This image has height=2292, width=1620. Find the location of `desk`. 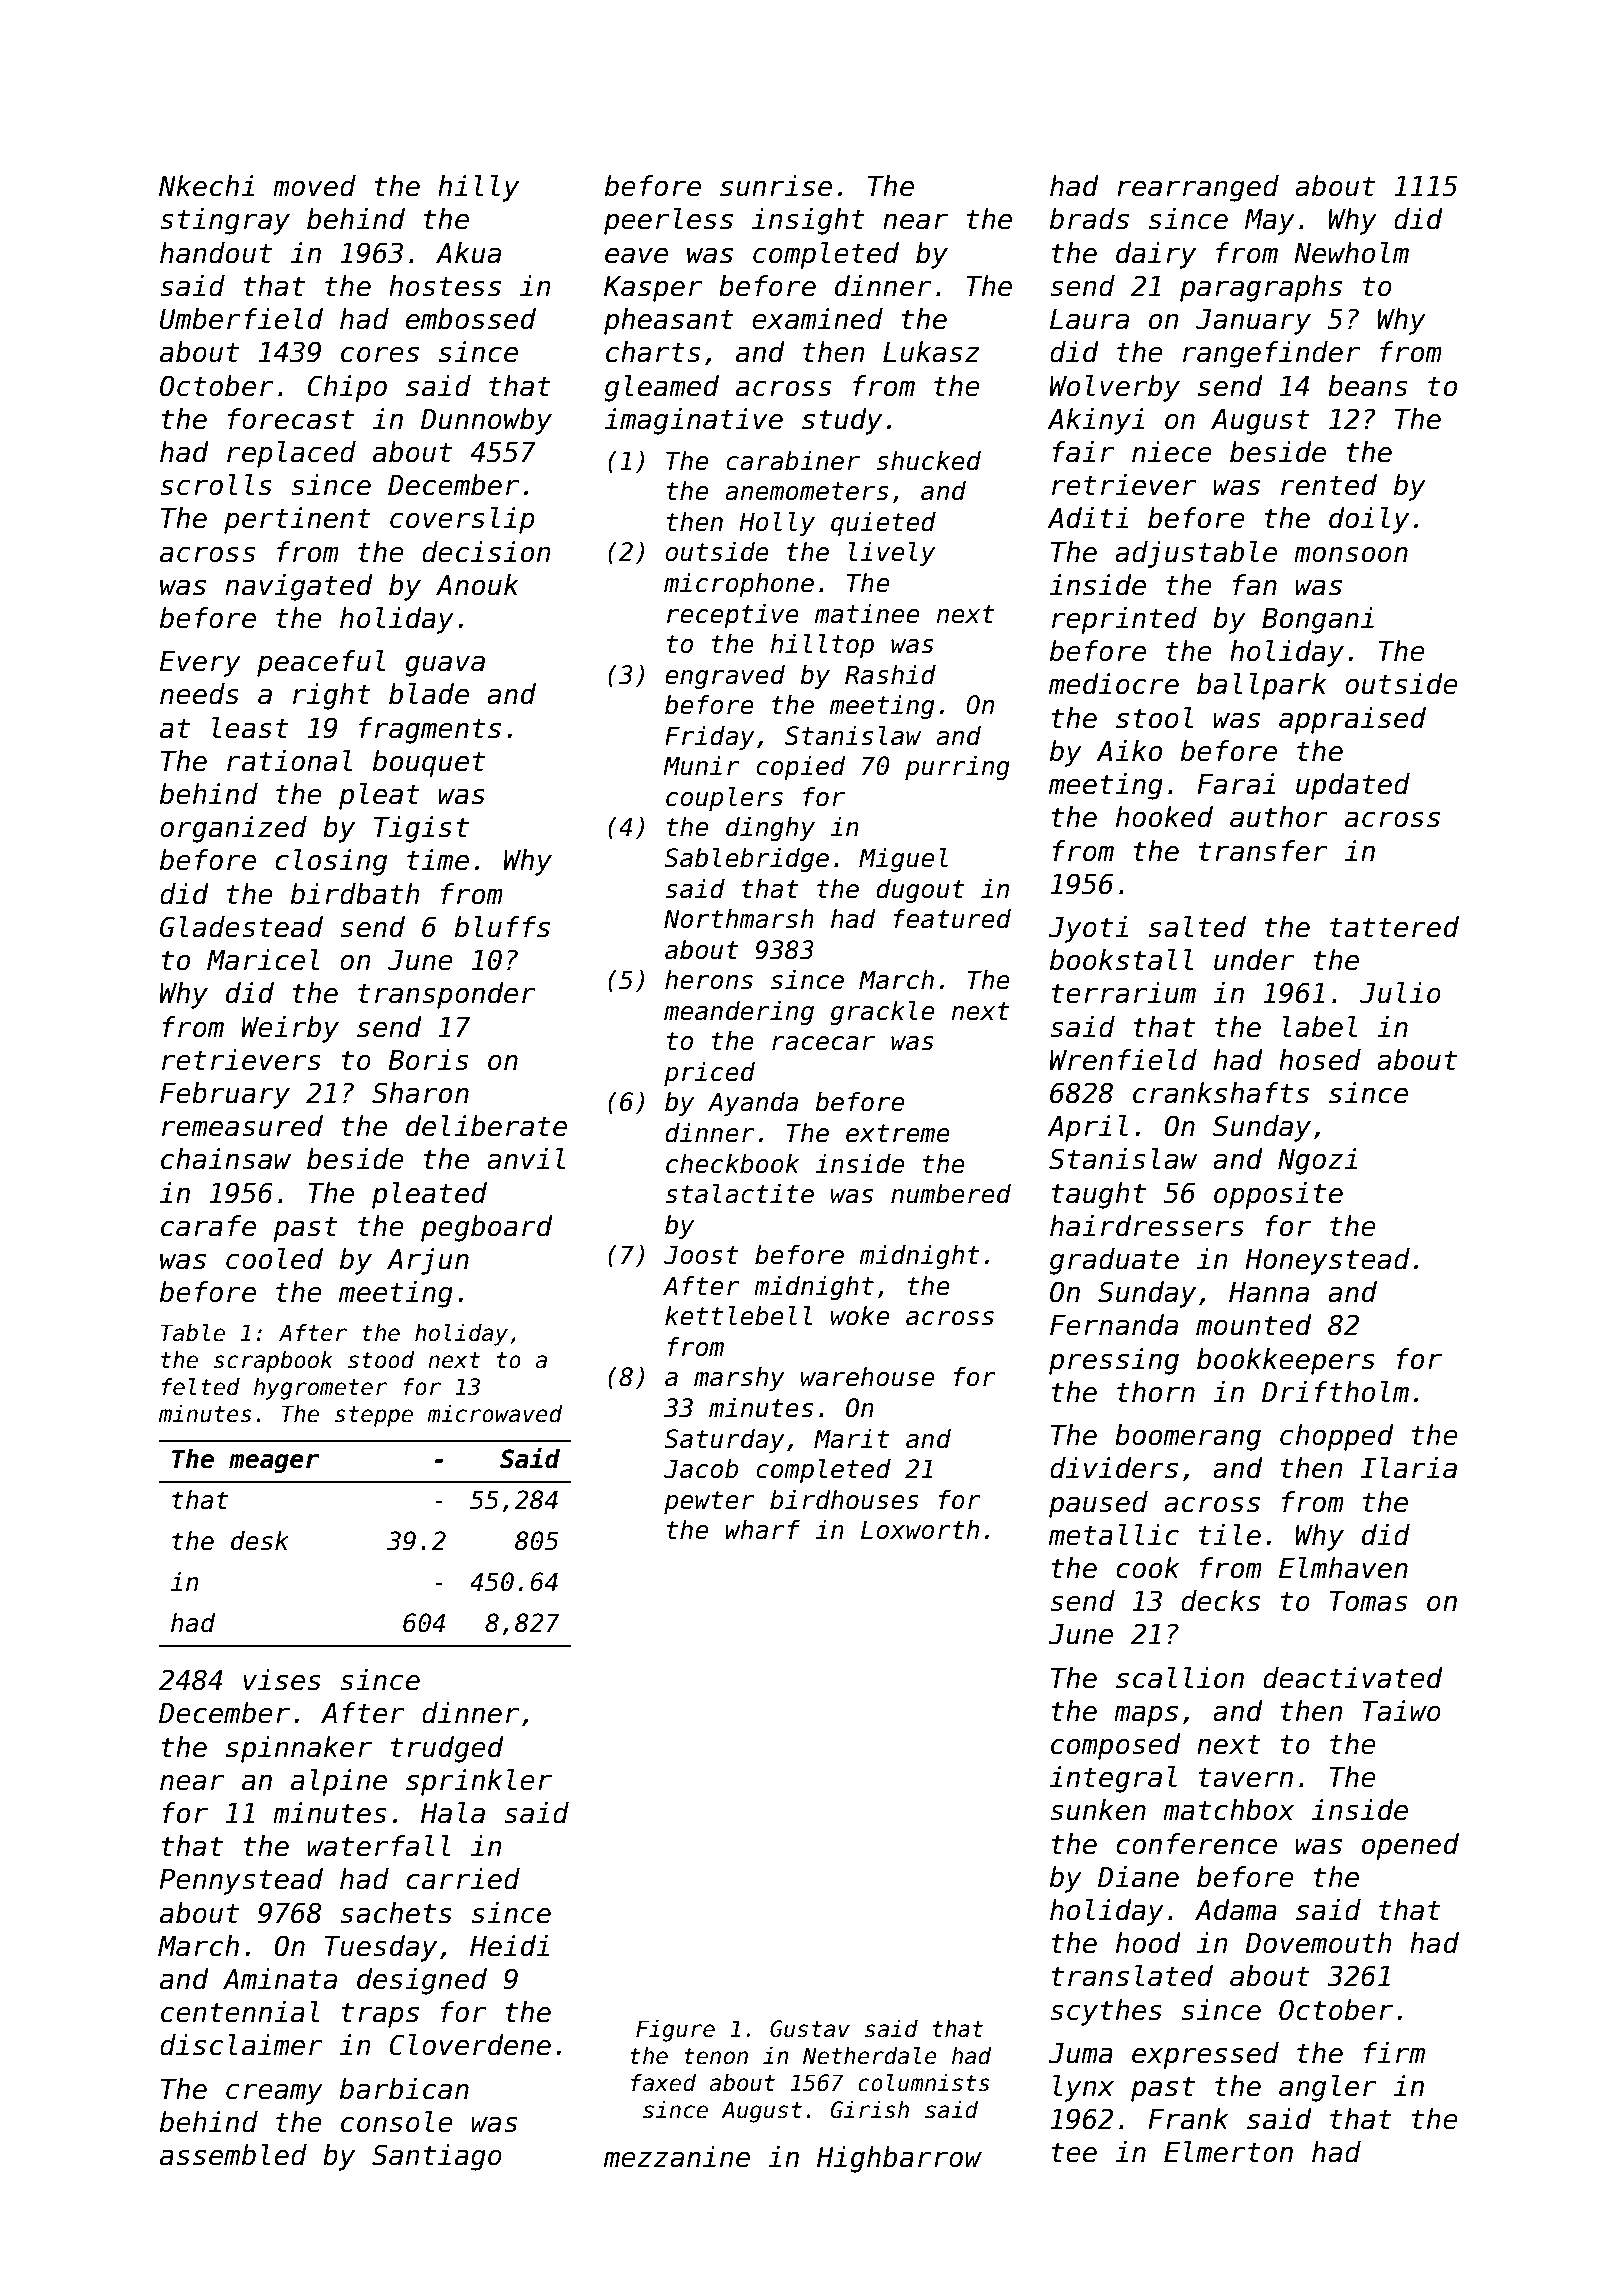

desk is located at coordinates (260, 1541).
